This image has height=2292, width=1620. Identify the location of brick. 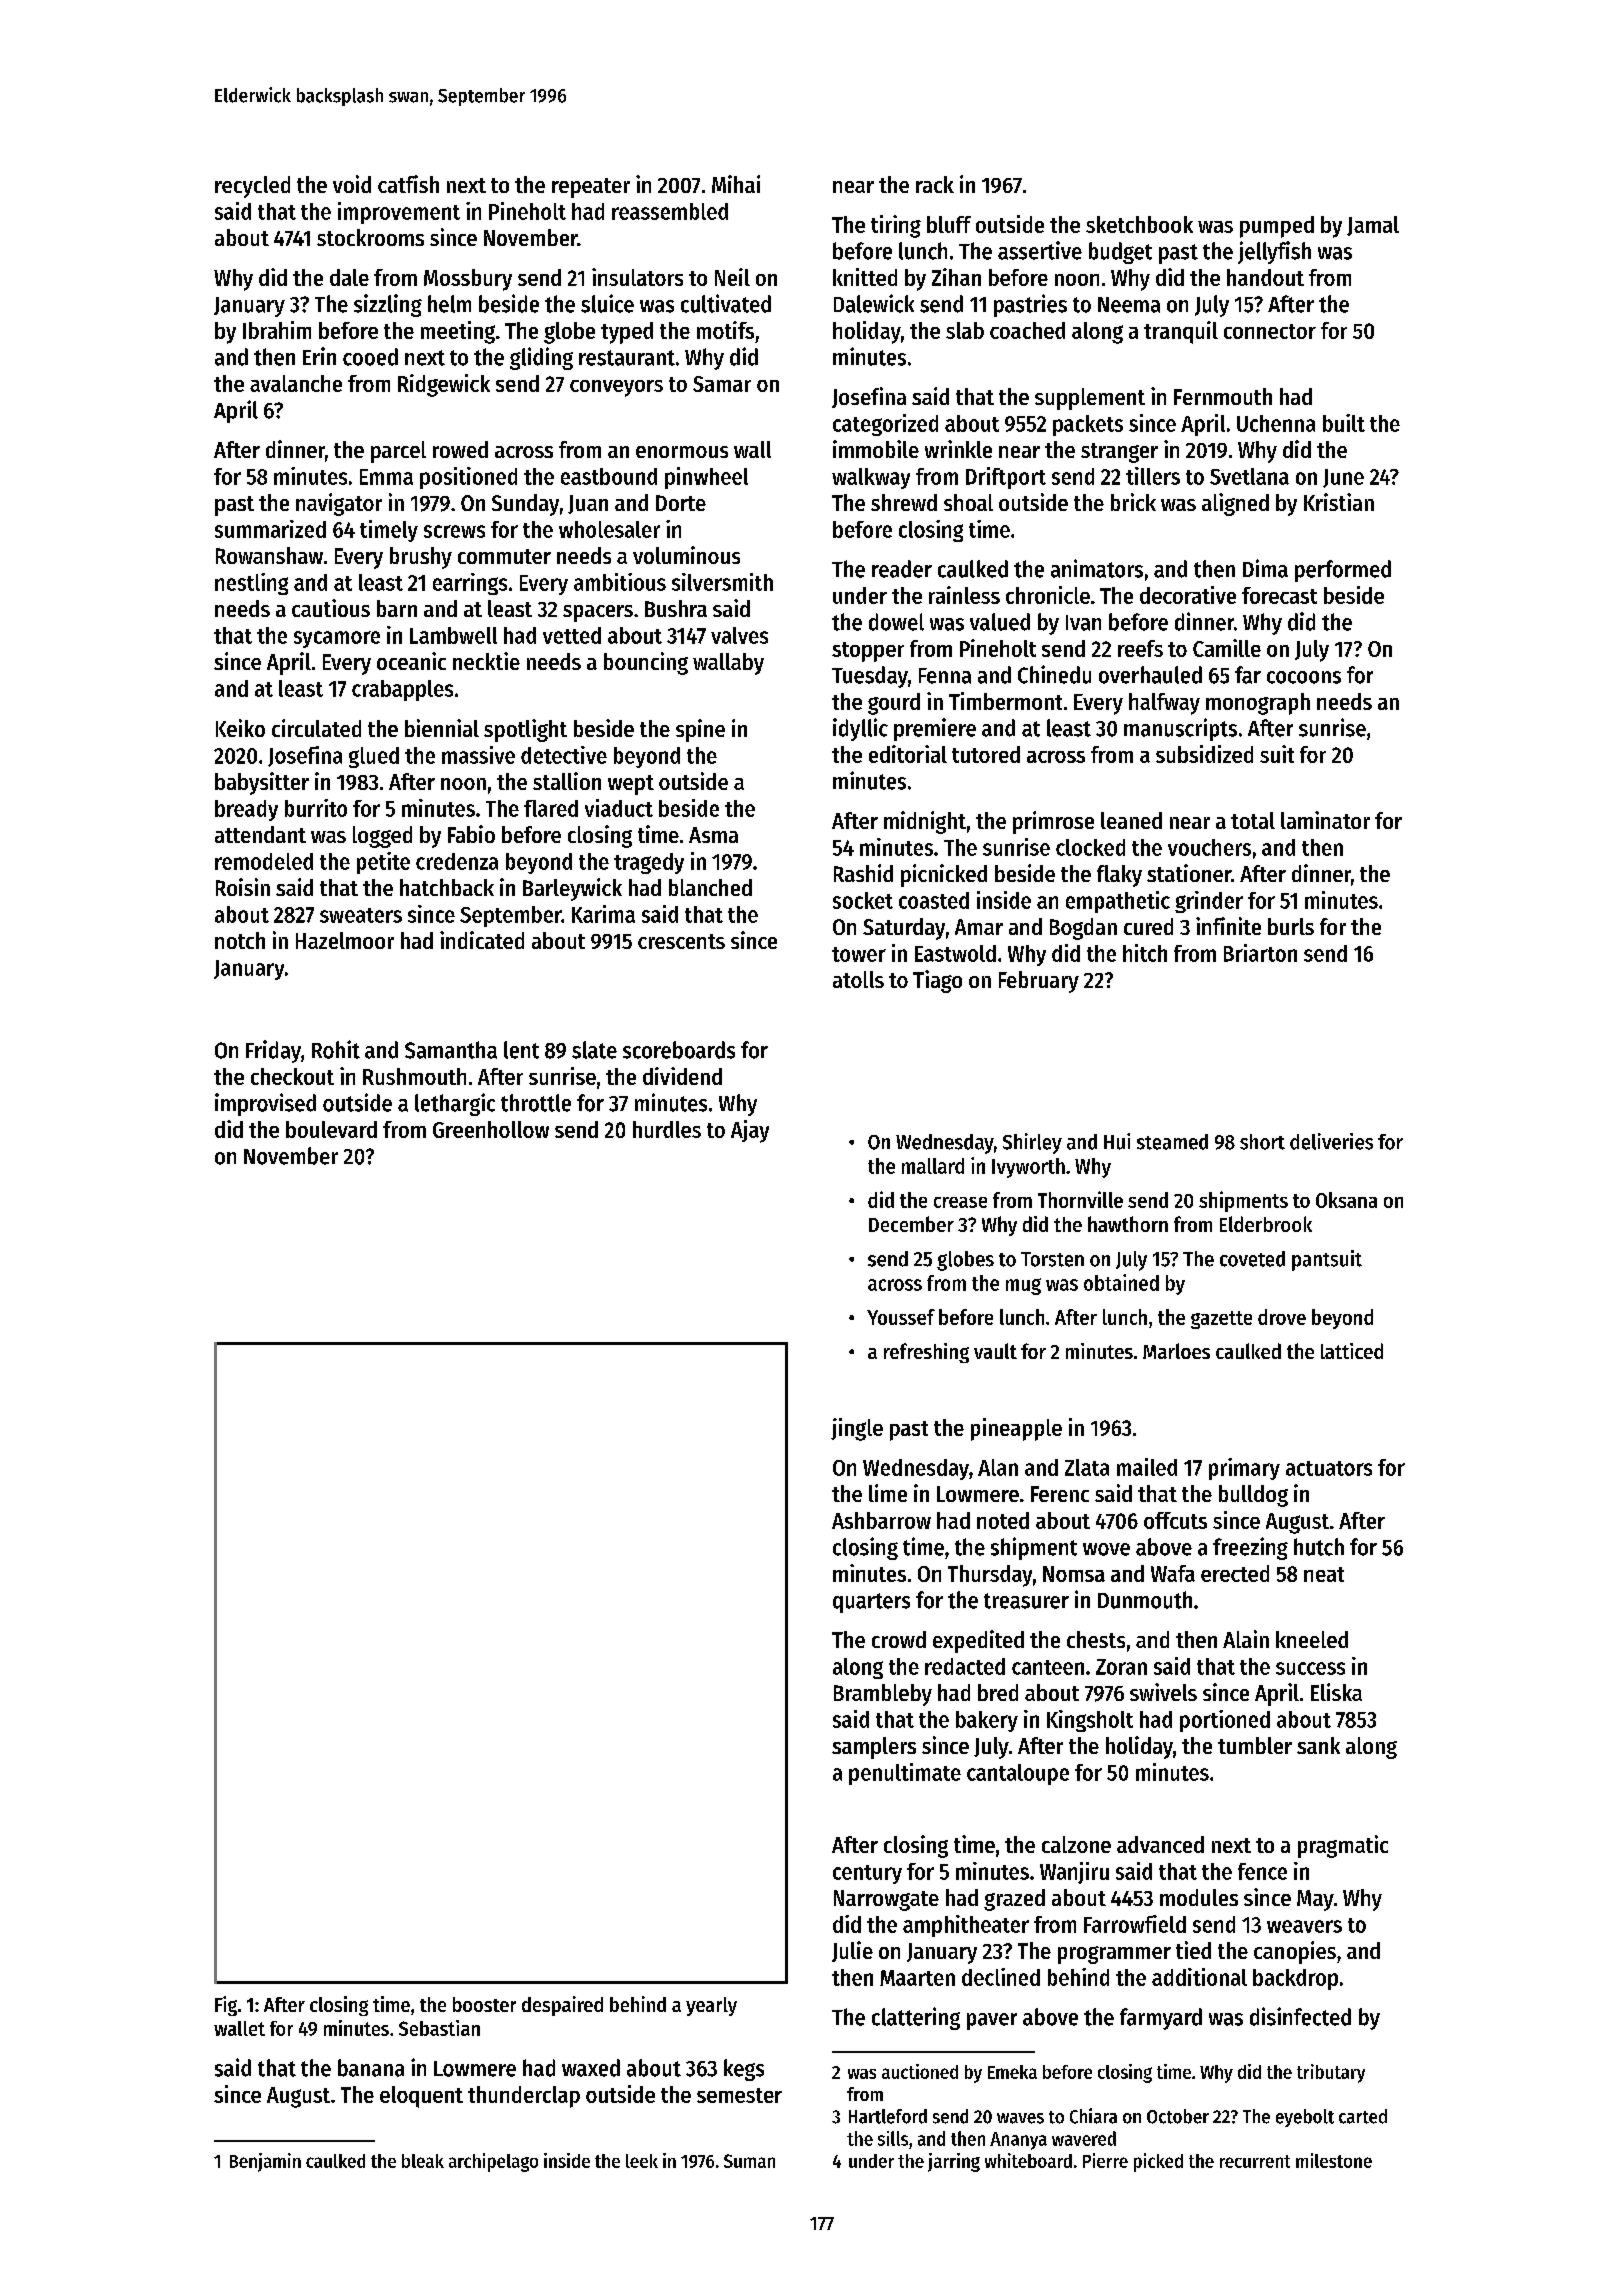
(1133, 502).
